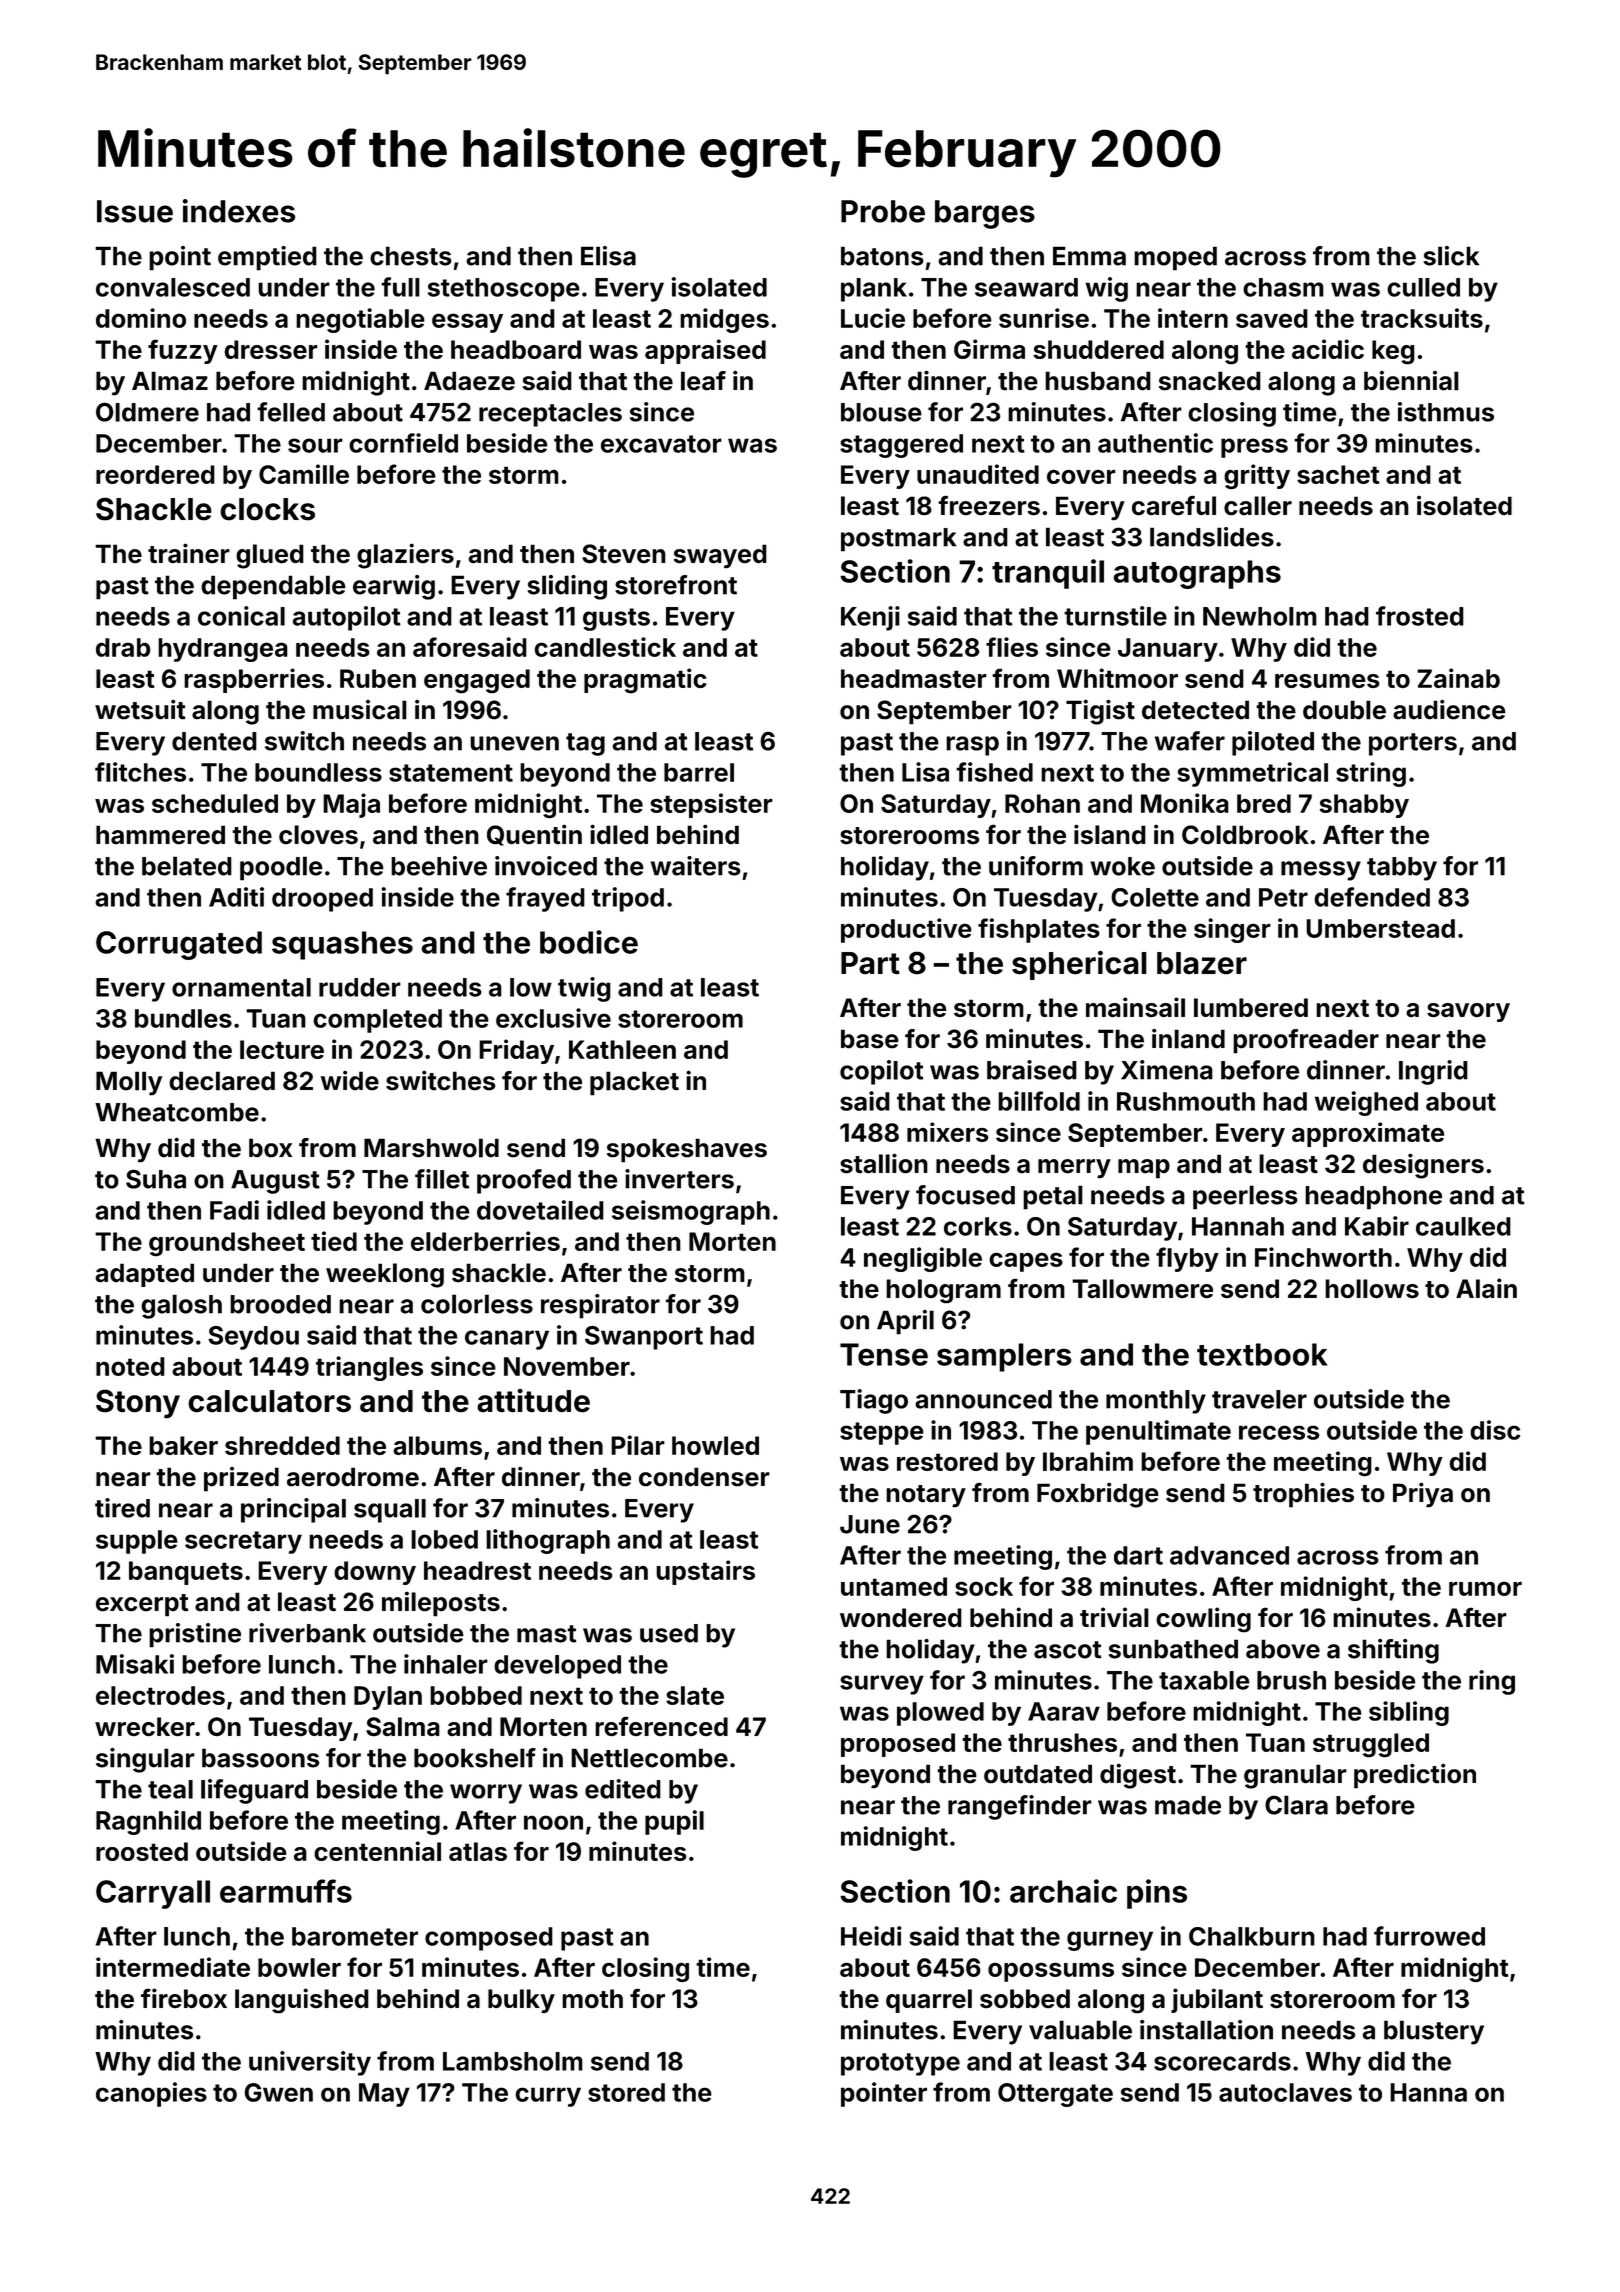  I want to click on Lambsholm, so click(513, 2061).
